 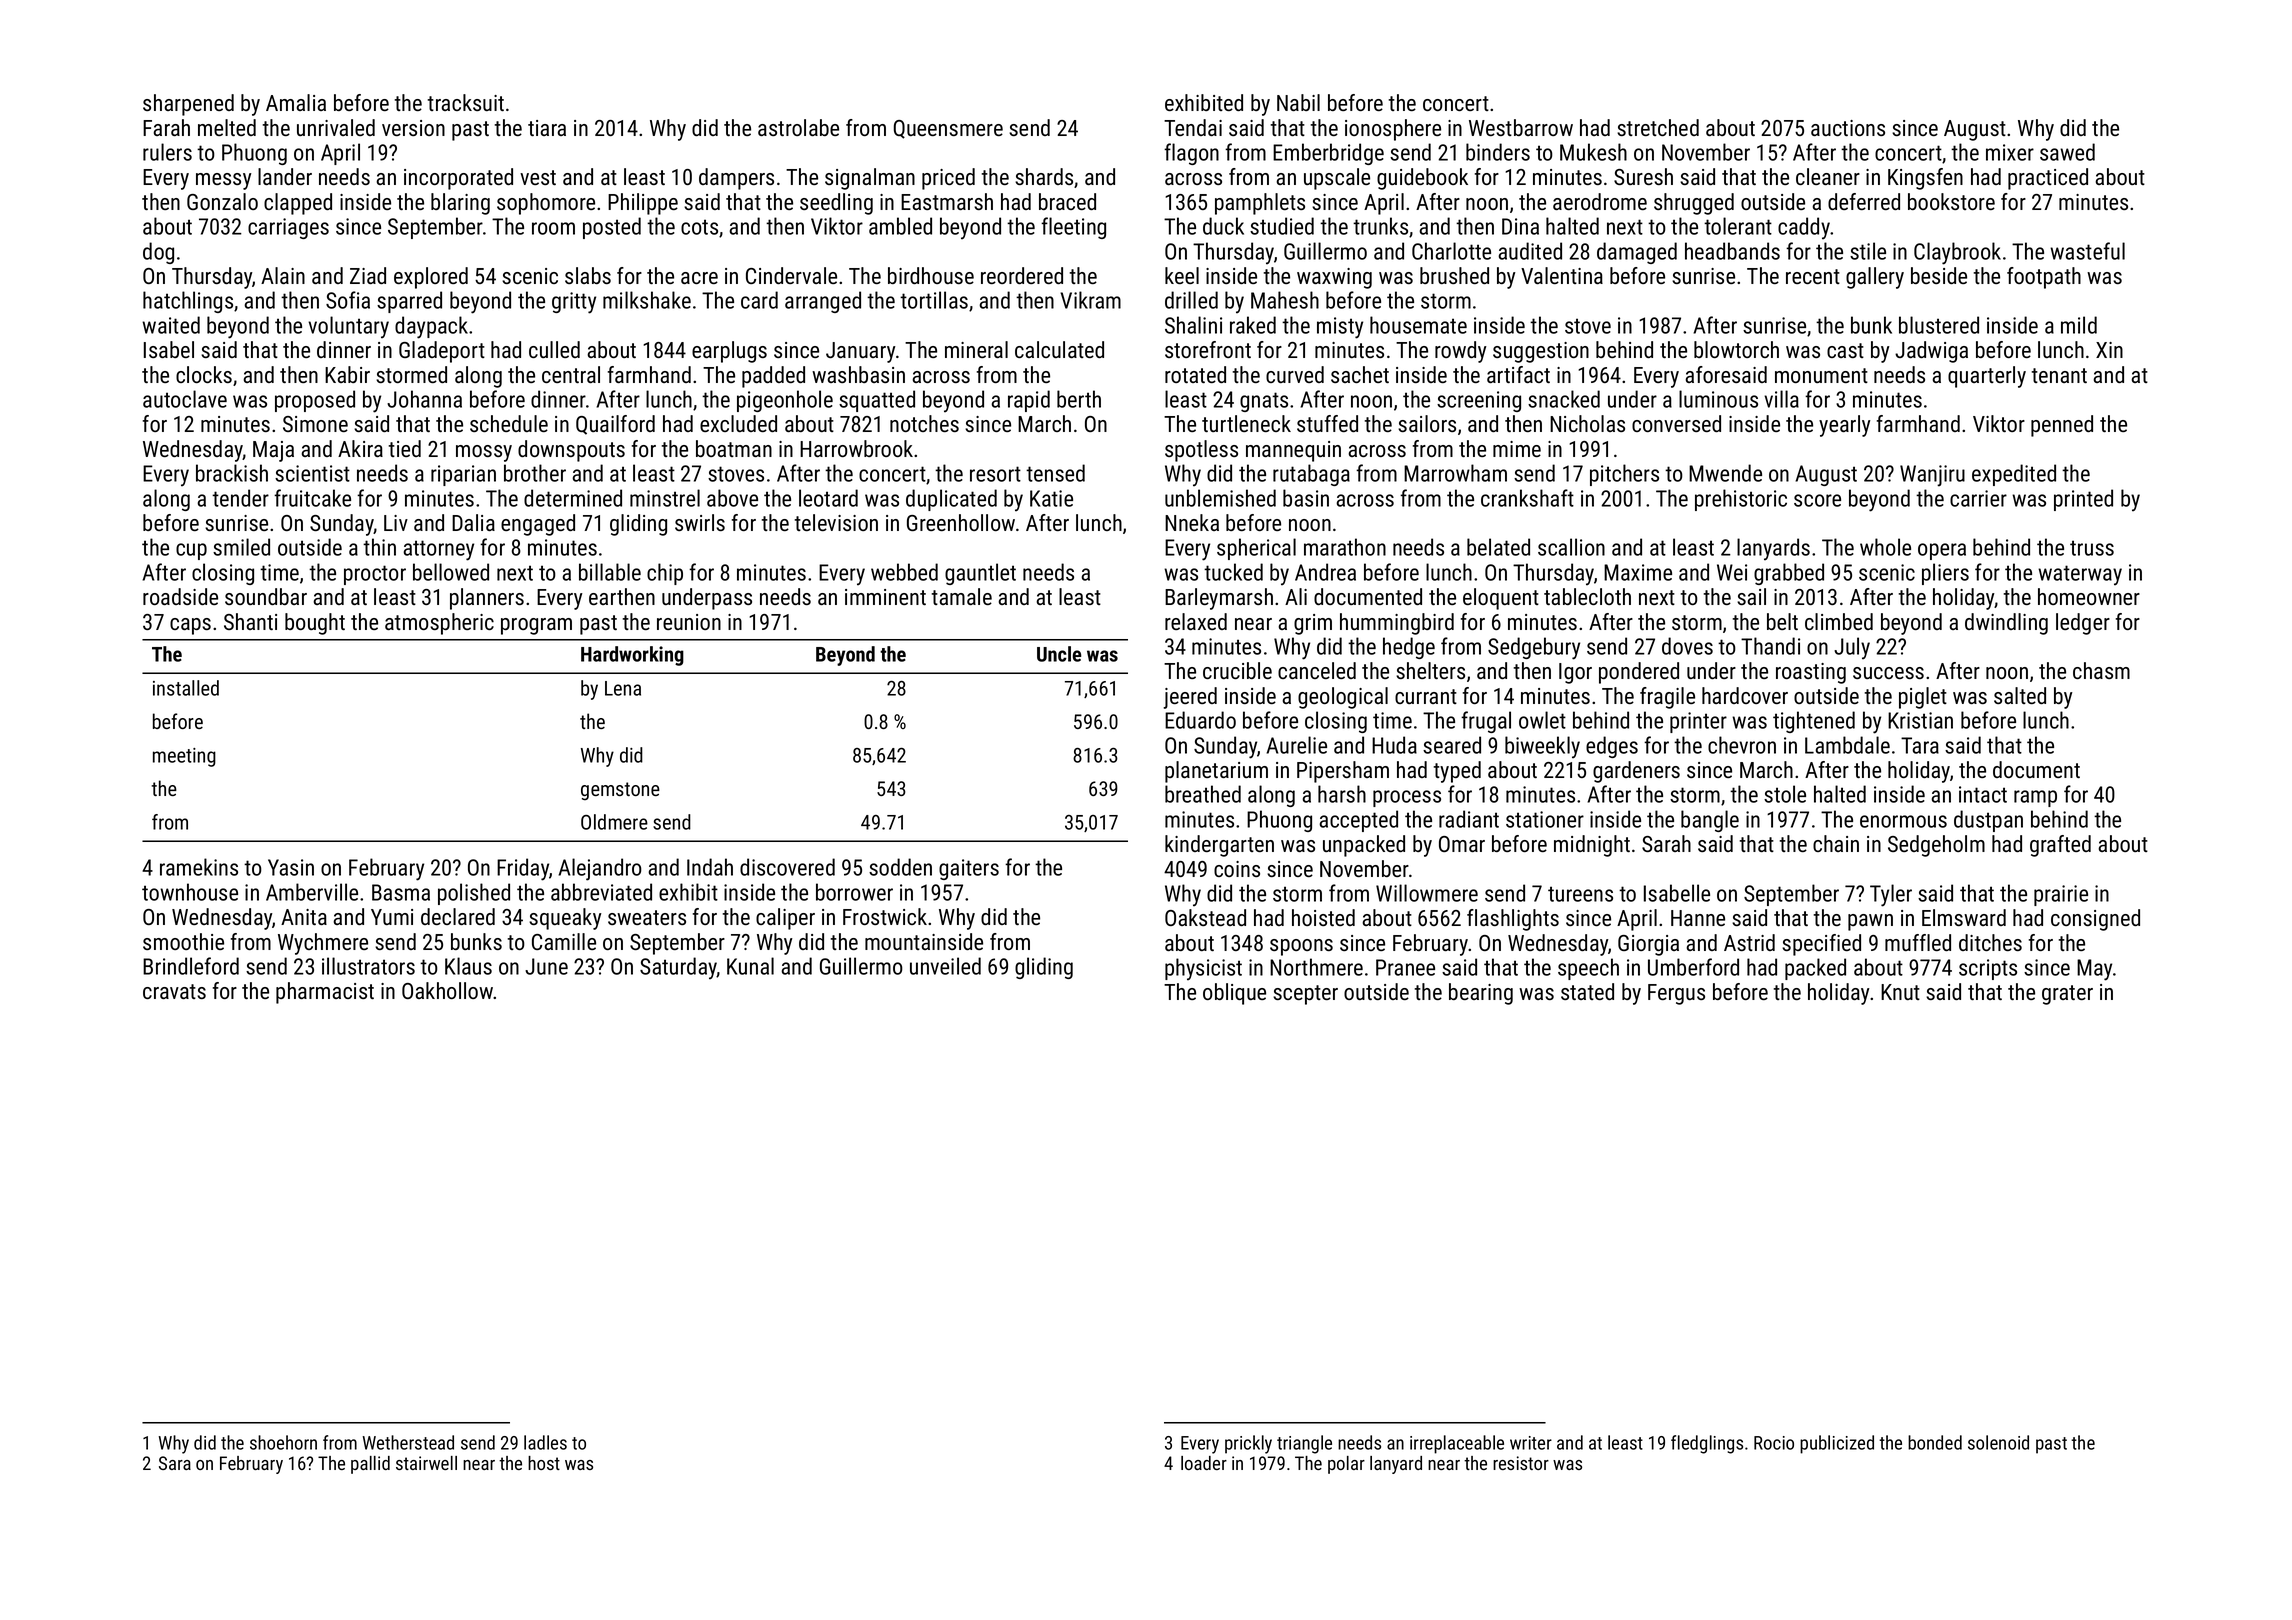 What do you see at coordinates (1658, 127) in the document?
I see `stretched` at bounding box center [1658, 127].
